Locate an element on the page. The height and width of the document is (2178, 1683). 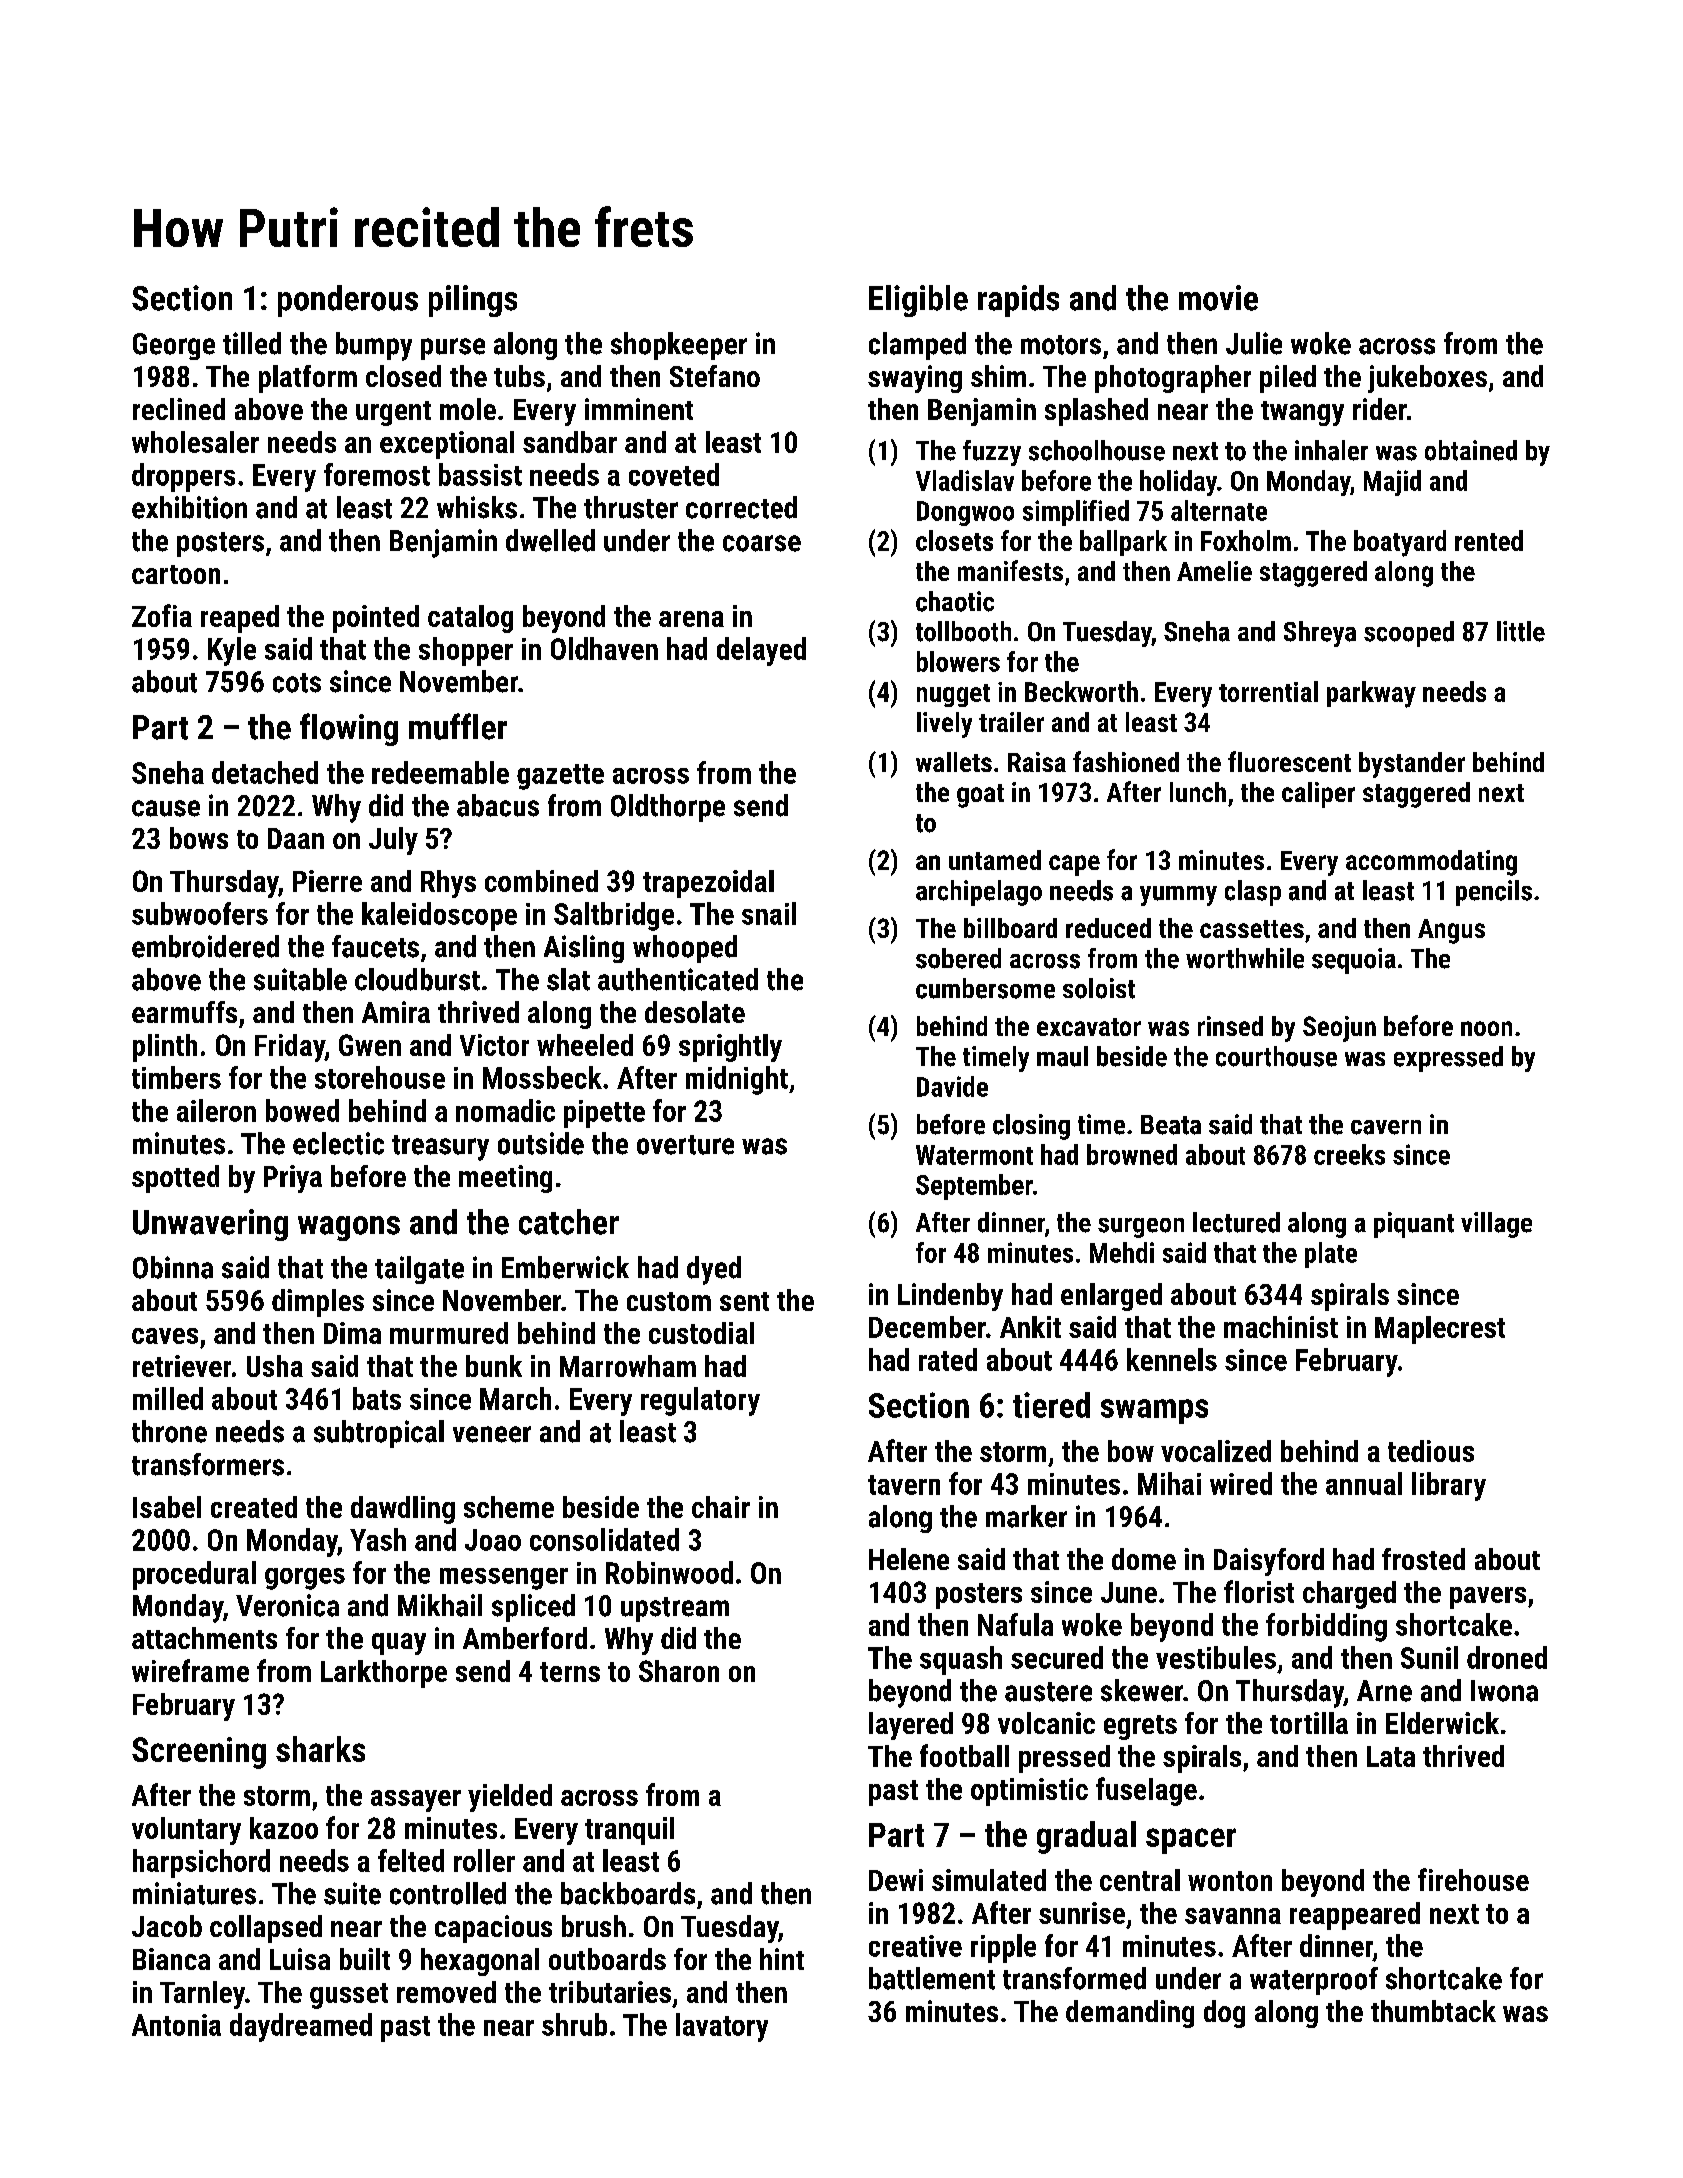
jukeboxes is located at coordinates (1427, 379).
